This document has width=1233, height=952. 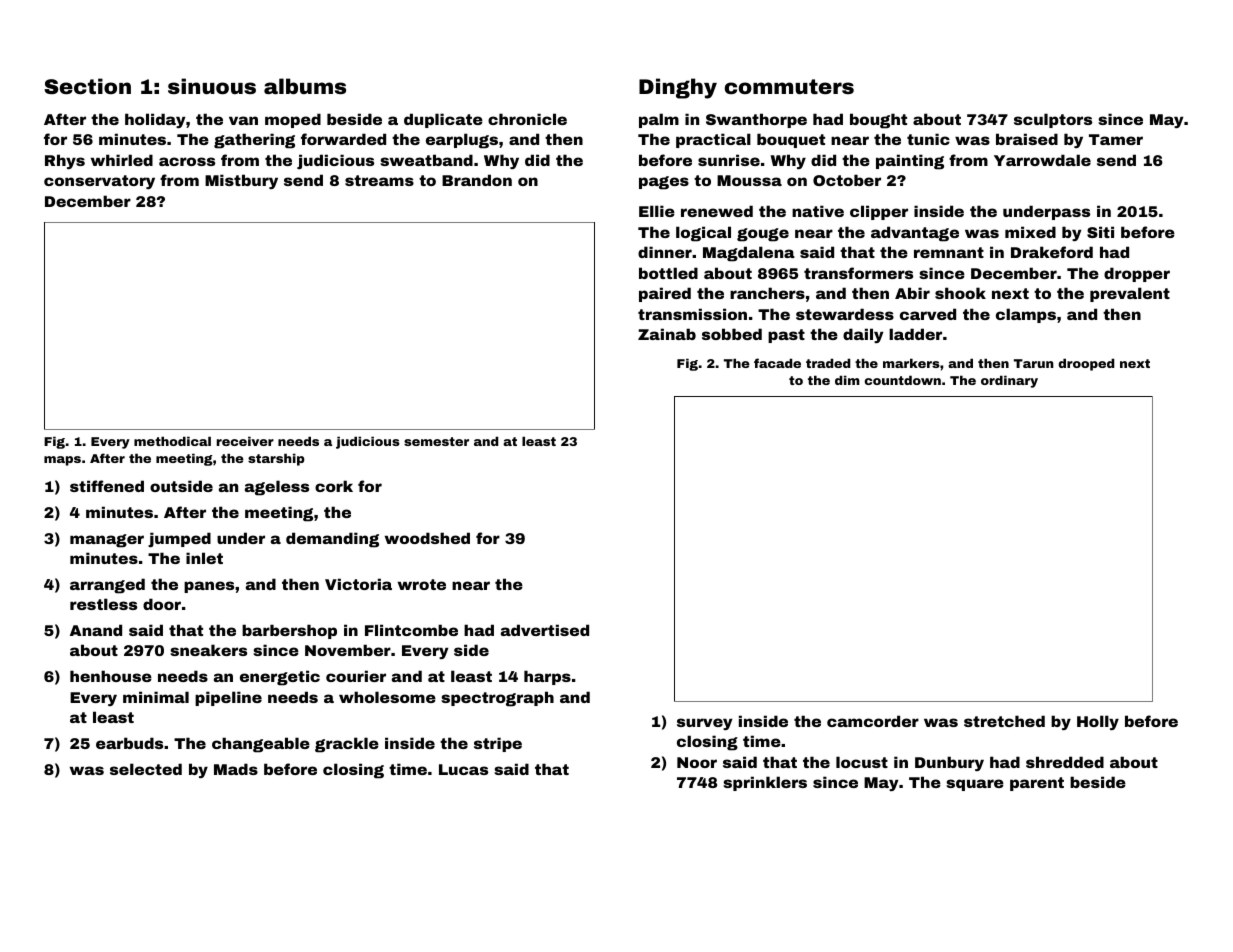 What do you see at coordinates (436, 441) in the document?
I see `semester` at bounding box center [436, 441].
